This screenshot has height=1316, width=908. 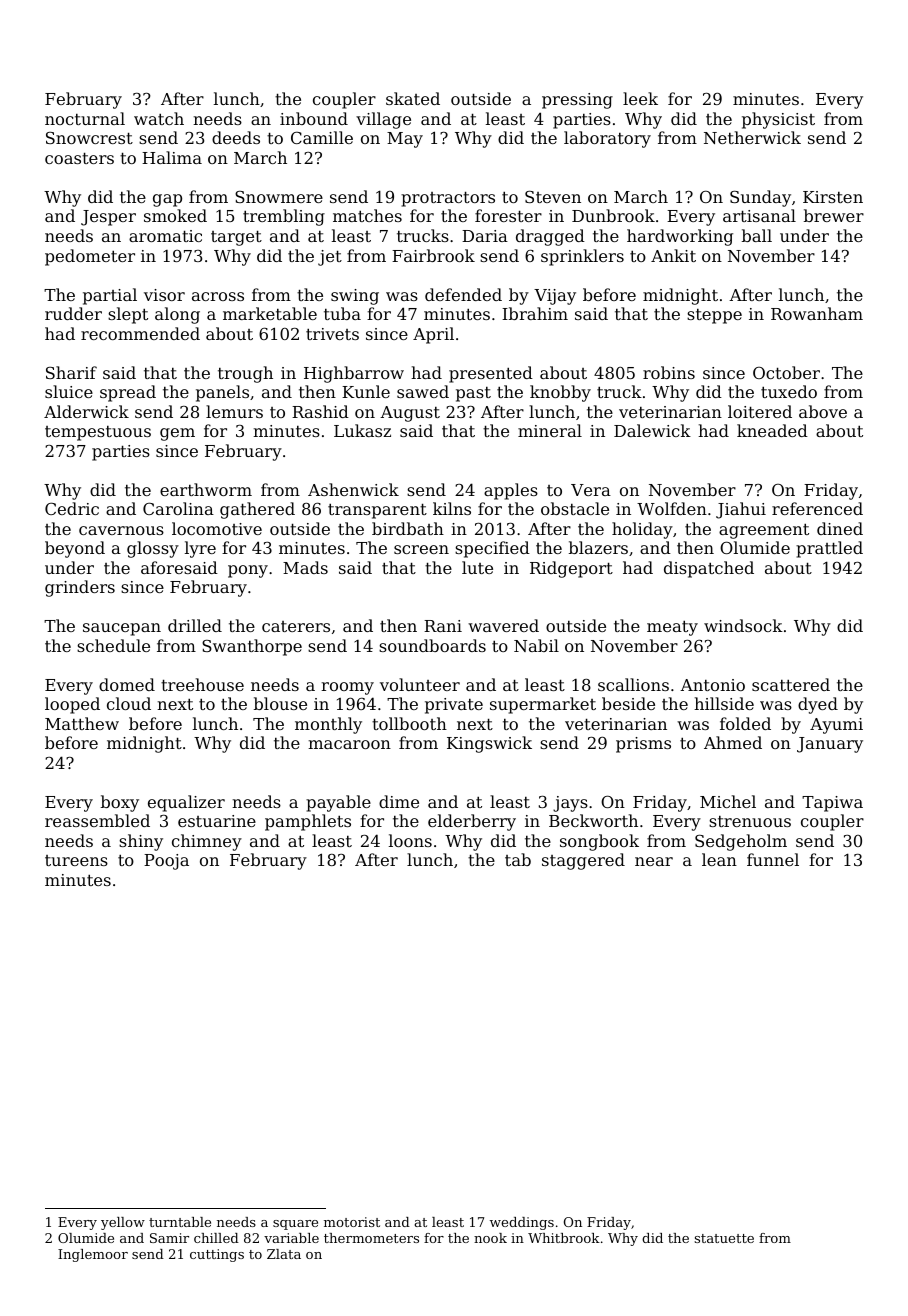 I want to click on loons, so click(x=410, y=840).
